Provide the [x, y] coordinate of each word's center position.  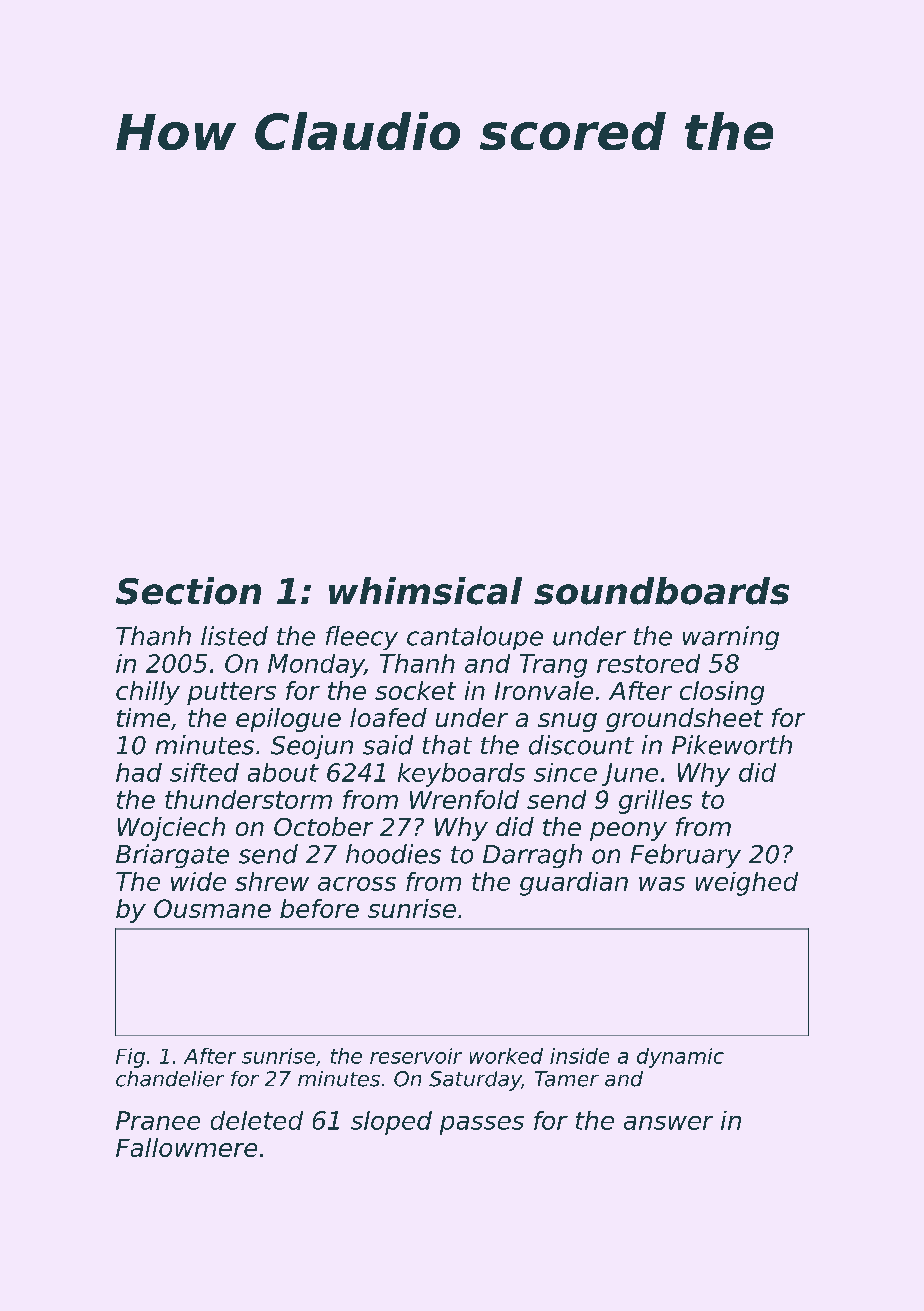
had [139, 772]
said [388, 745]
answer [668, 1123]
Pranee [158, 1120]
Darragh [532, 856]
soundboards [661, 591]
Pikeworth [732, 745]
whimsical [425, 591]
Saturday [475, 1081]
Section [188, 591]
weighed [747, 884]
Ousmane [212, 908]
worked [506, 1056]
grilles [655, 802]
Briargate [172, 856]
